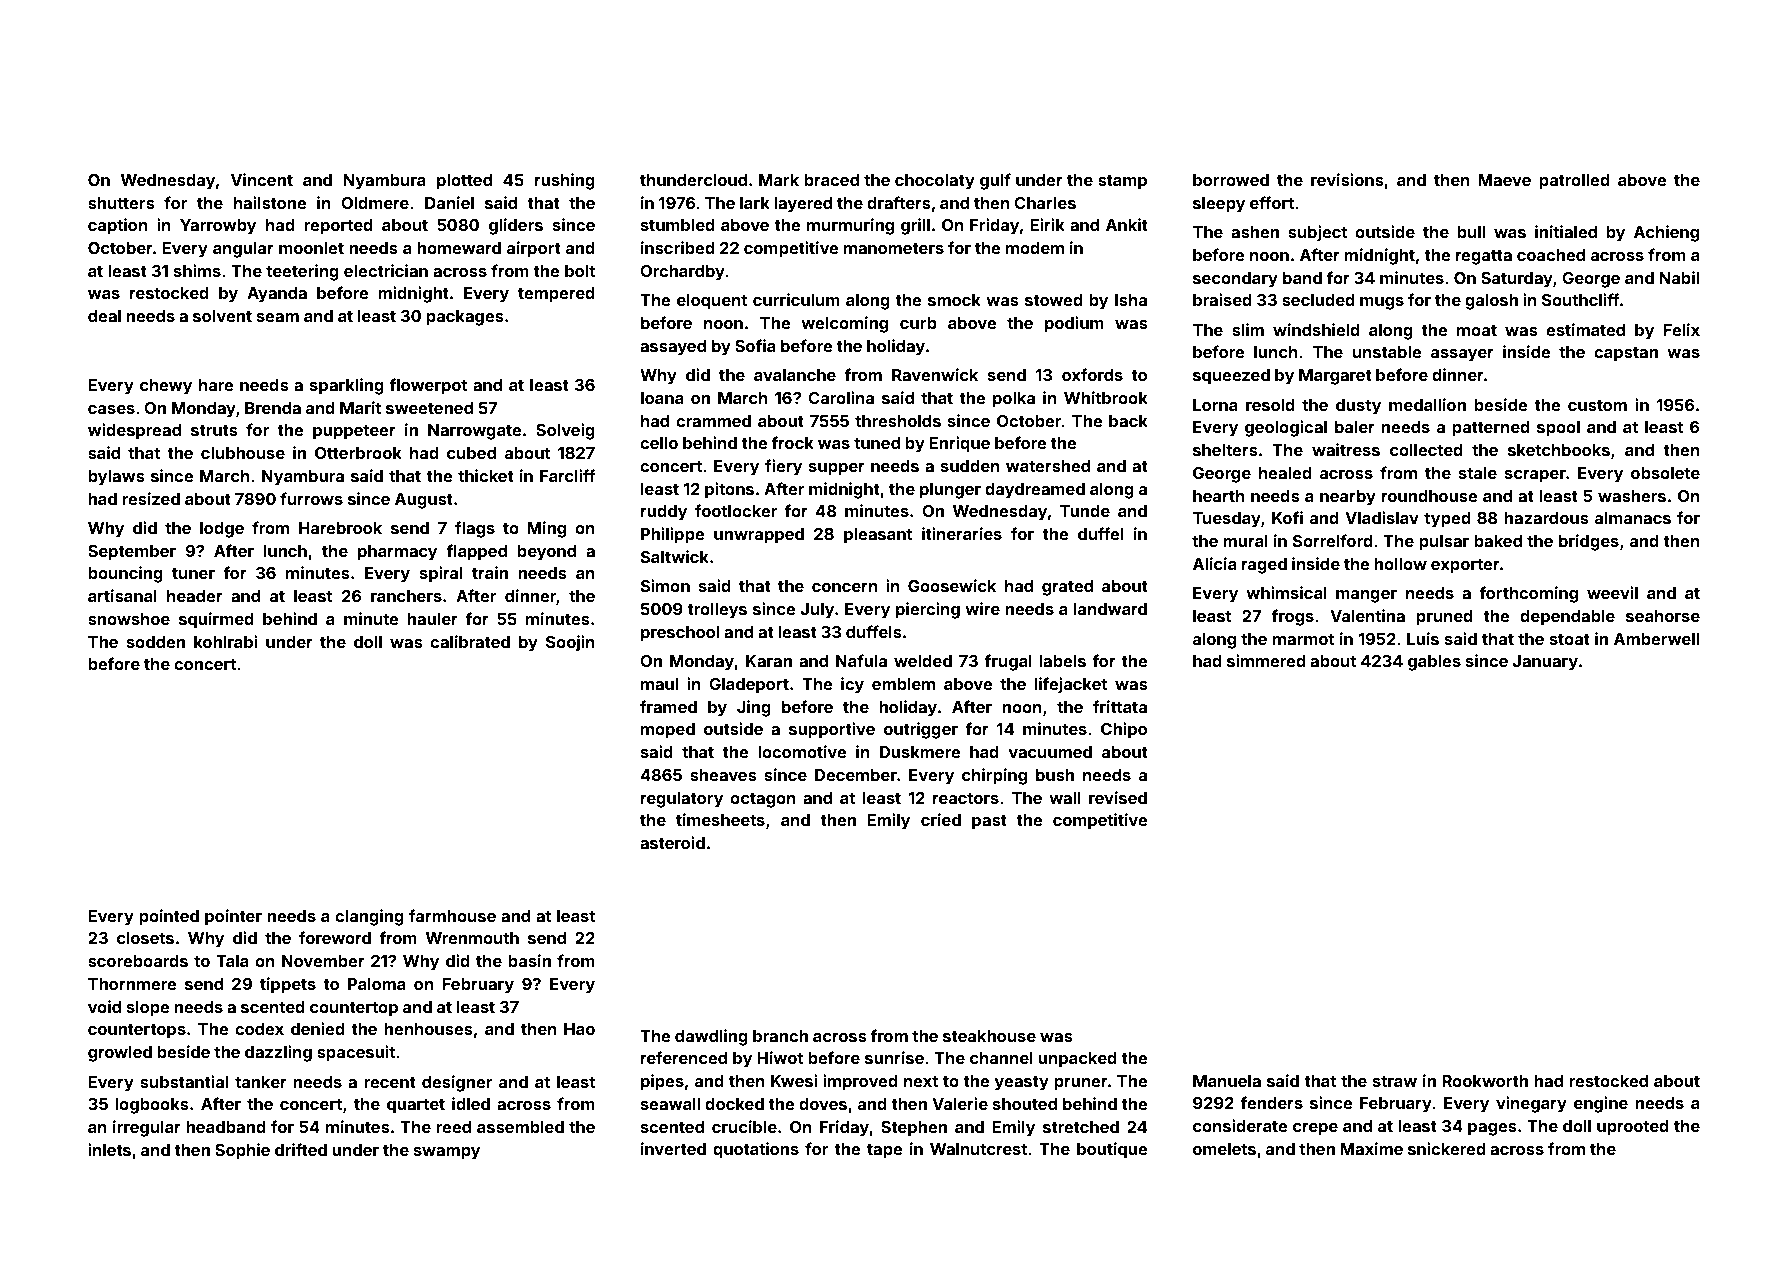 Image resolution: width=1788 pixels, height=1264 pixels. What do you see at coordinates (465, 318) in the screenshot?
I see `packages` at bounding box center [465, 318].
